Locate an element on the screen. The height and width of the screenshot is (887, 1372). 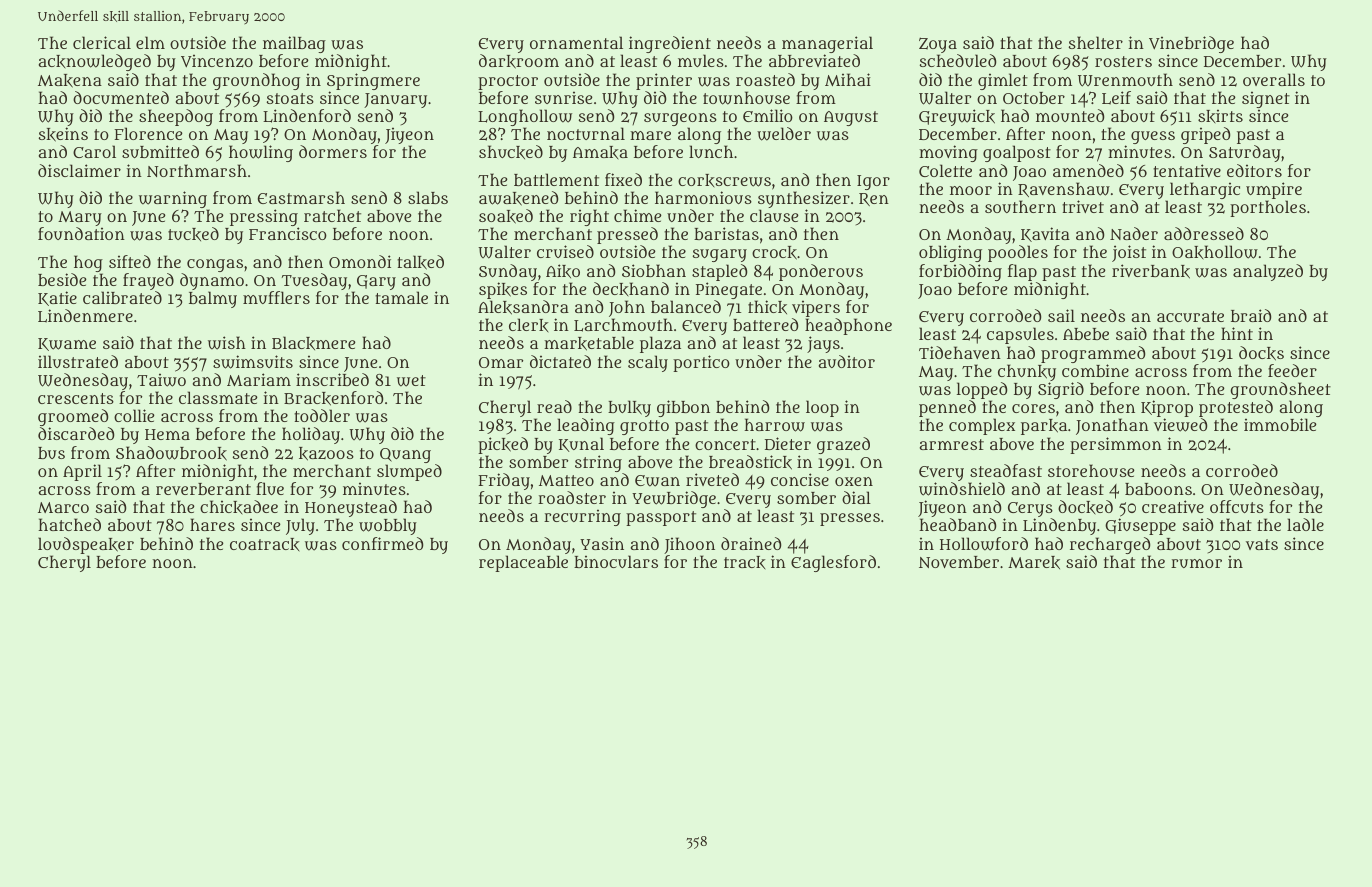
loudspeaker is located at coordinates (86, 545).
